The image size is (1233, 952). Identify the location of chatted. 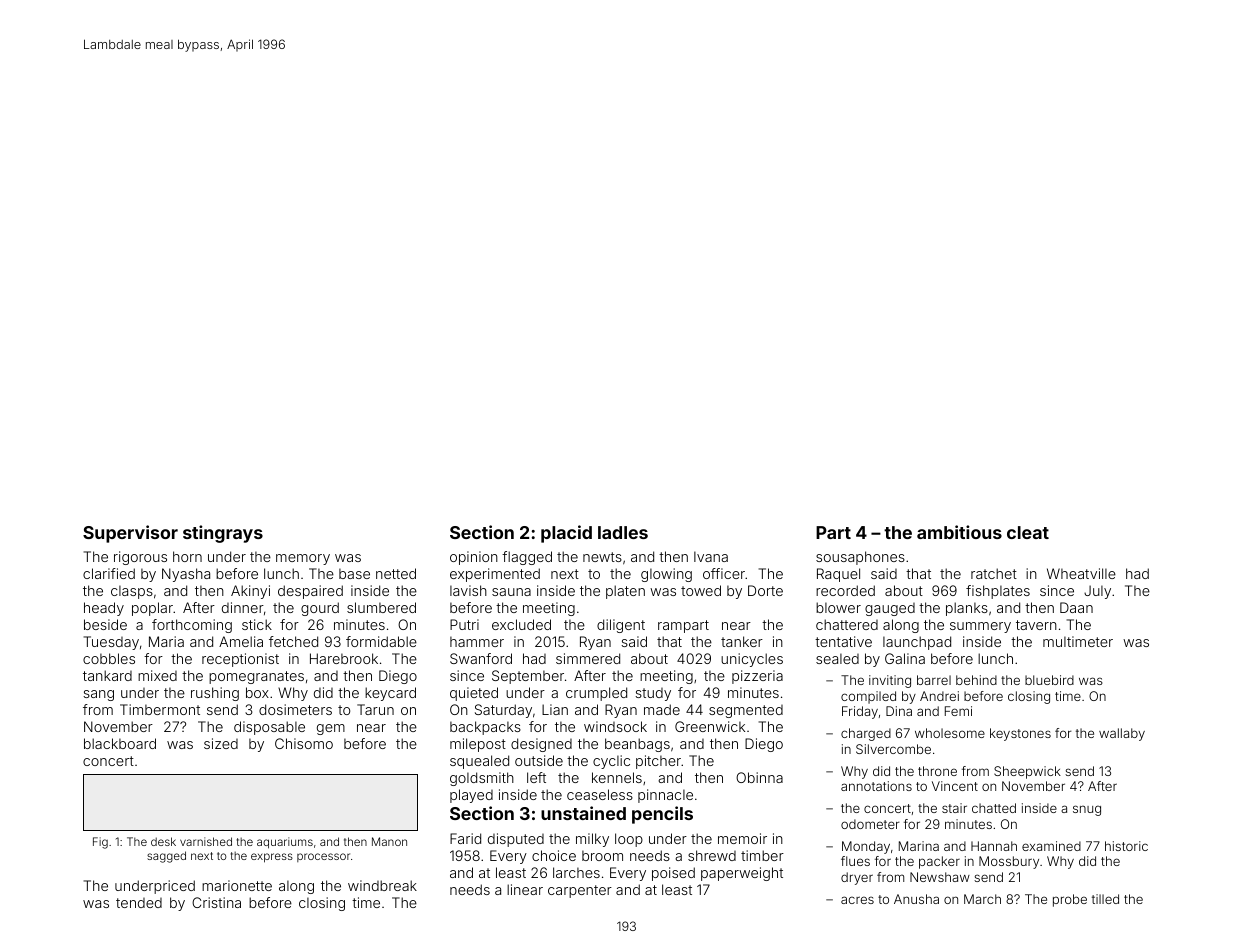
(994, 808).
